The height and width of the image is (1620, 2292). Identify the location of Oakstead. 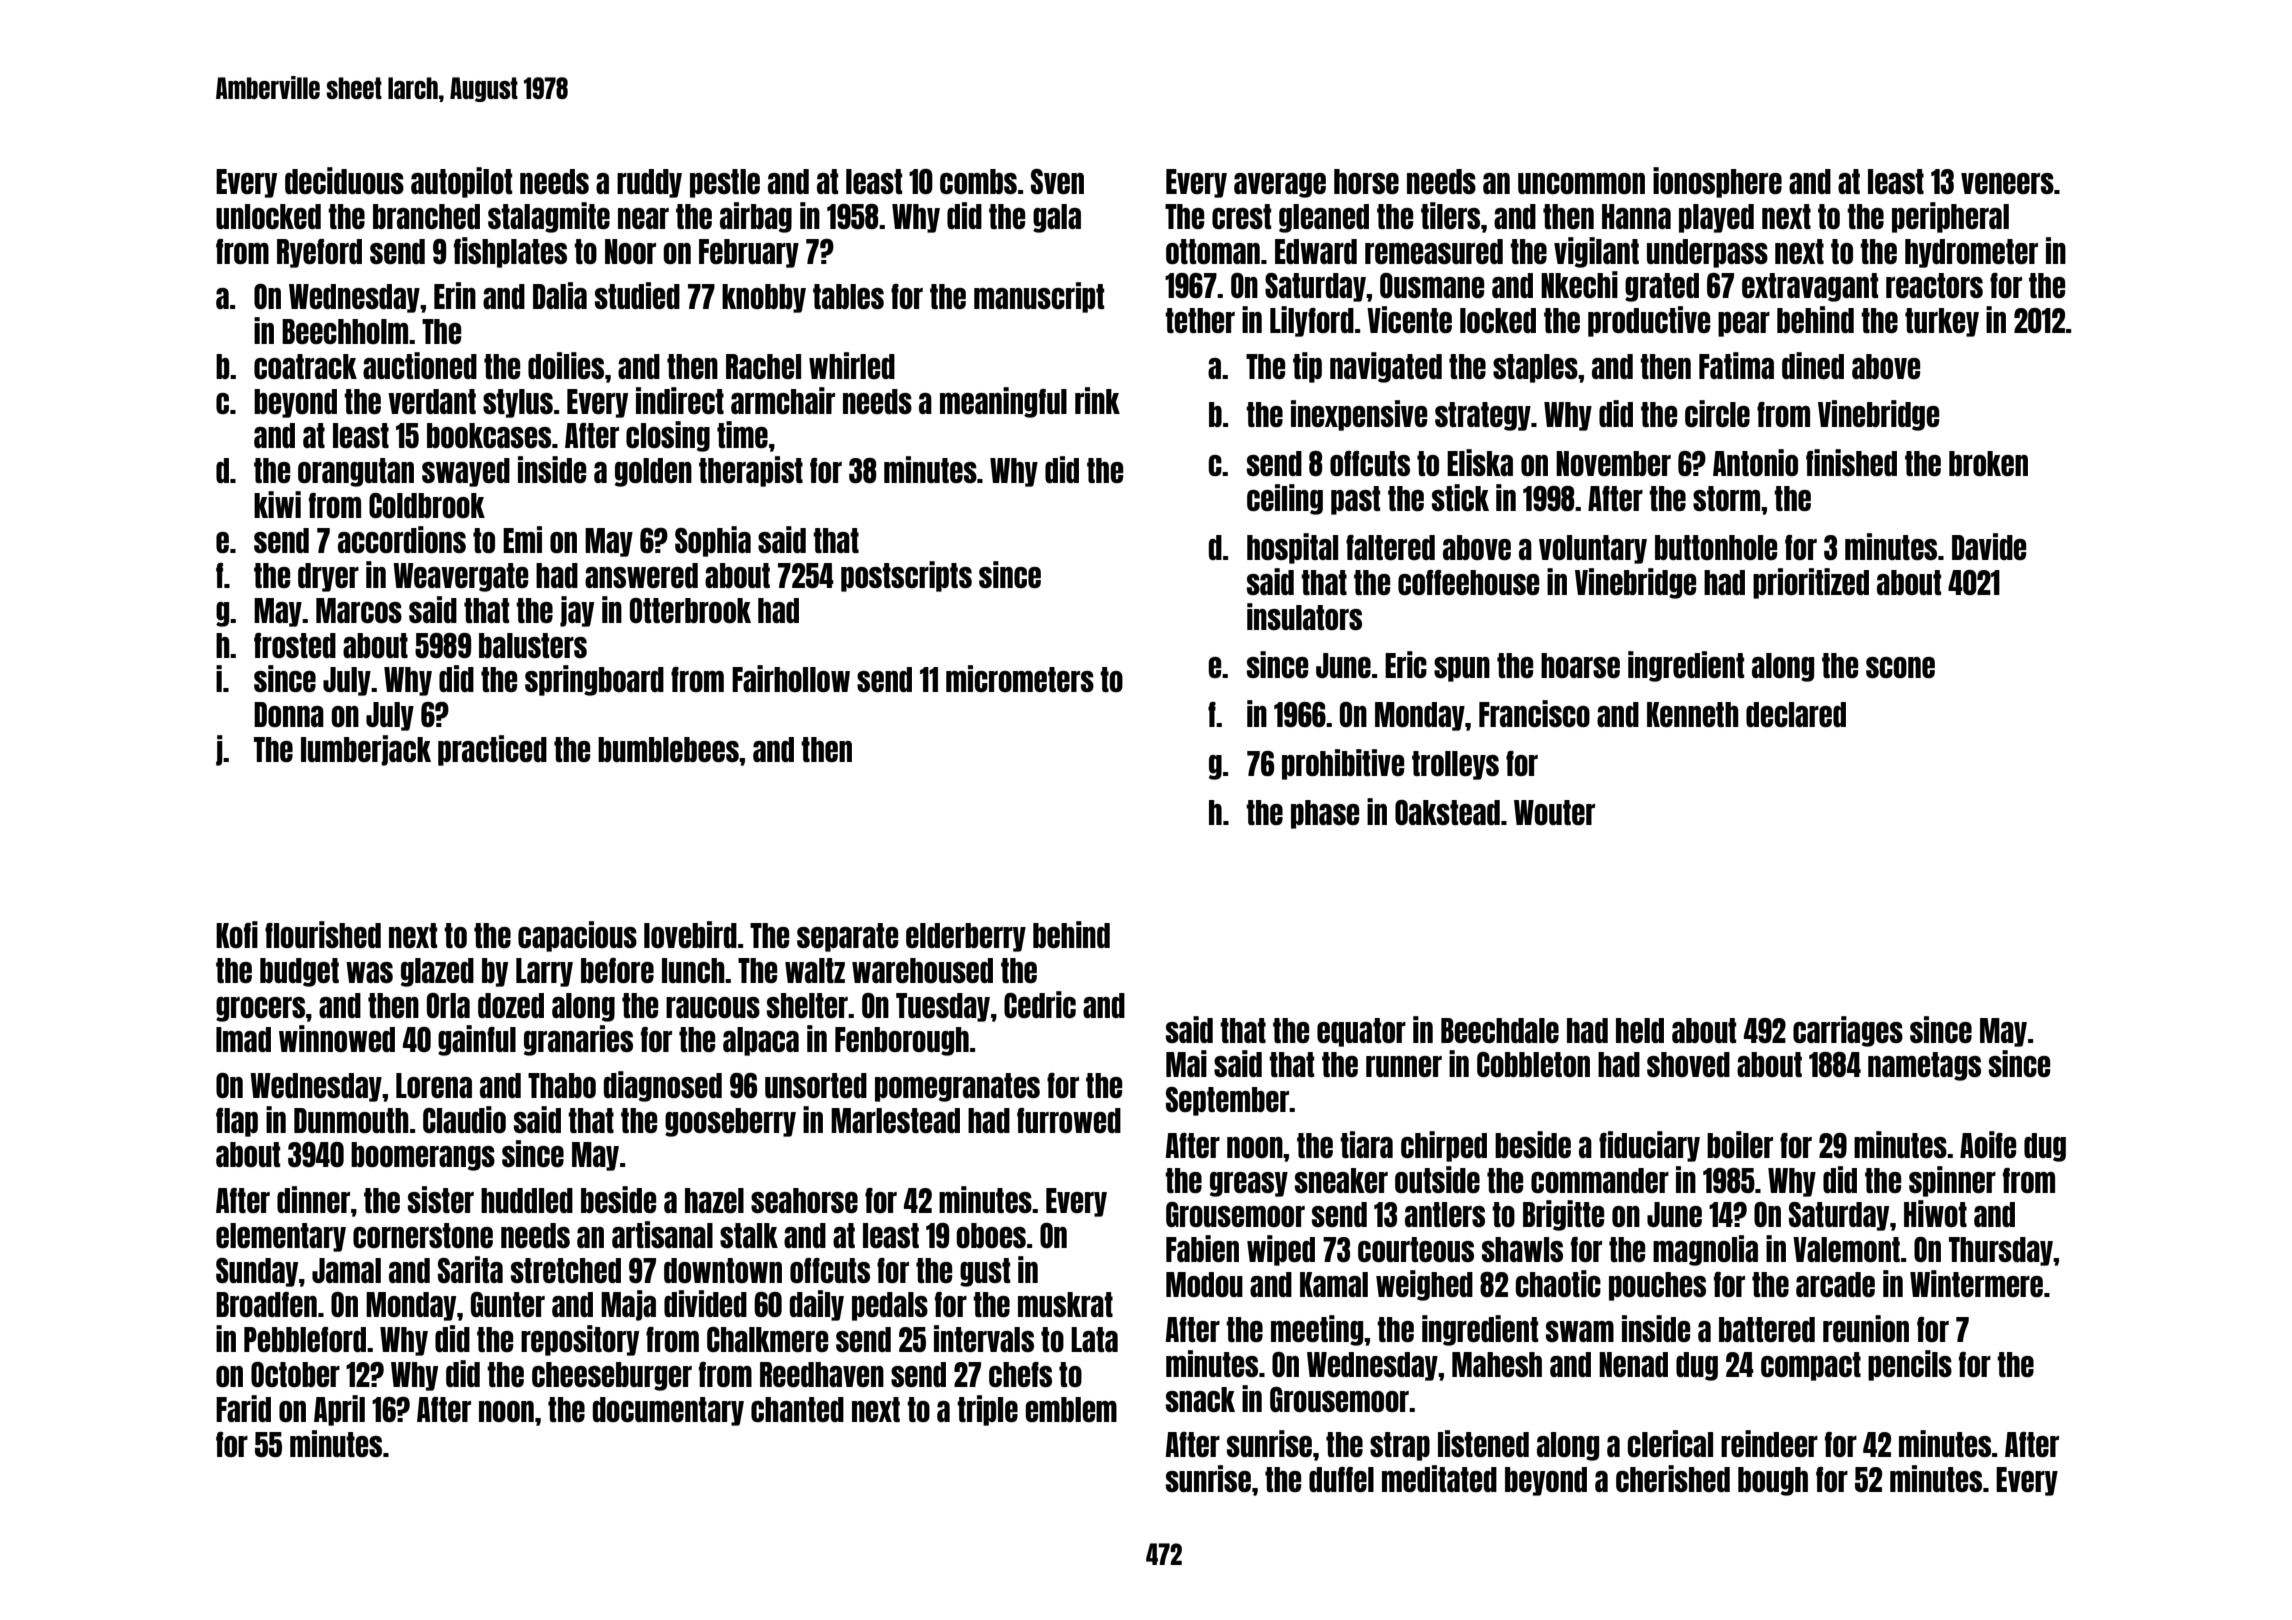
(1447, 812).
